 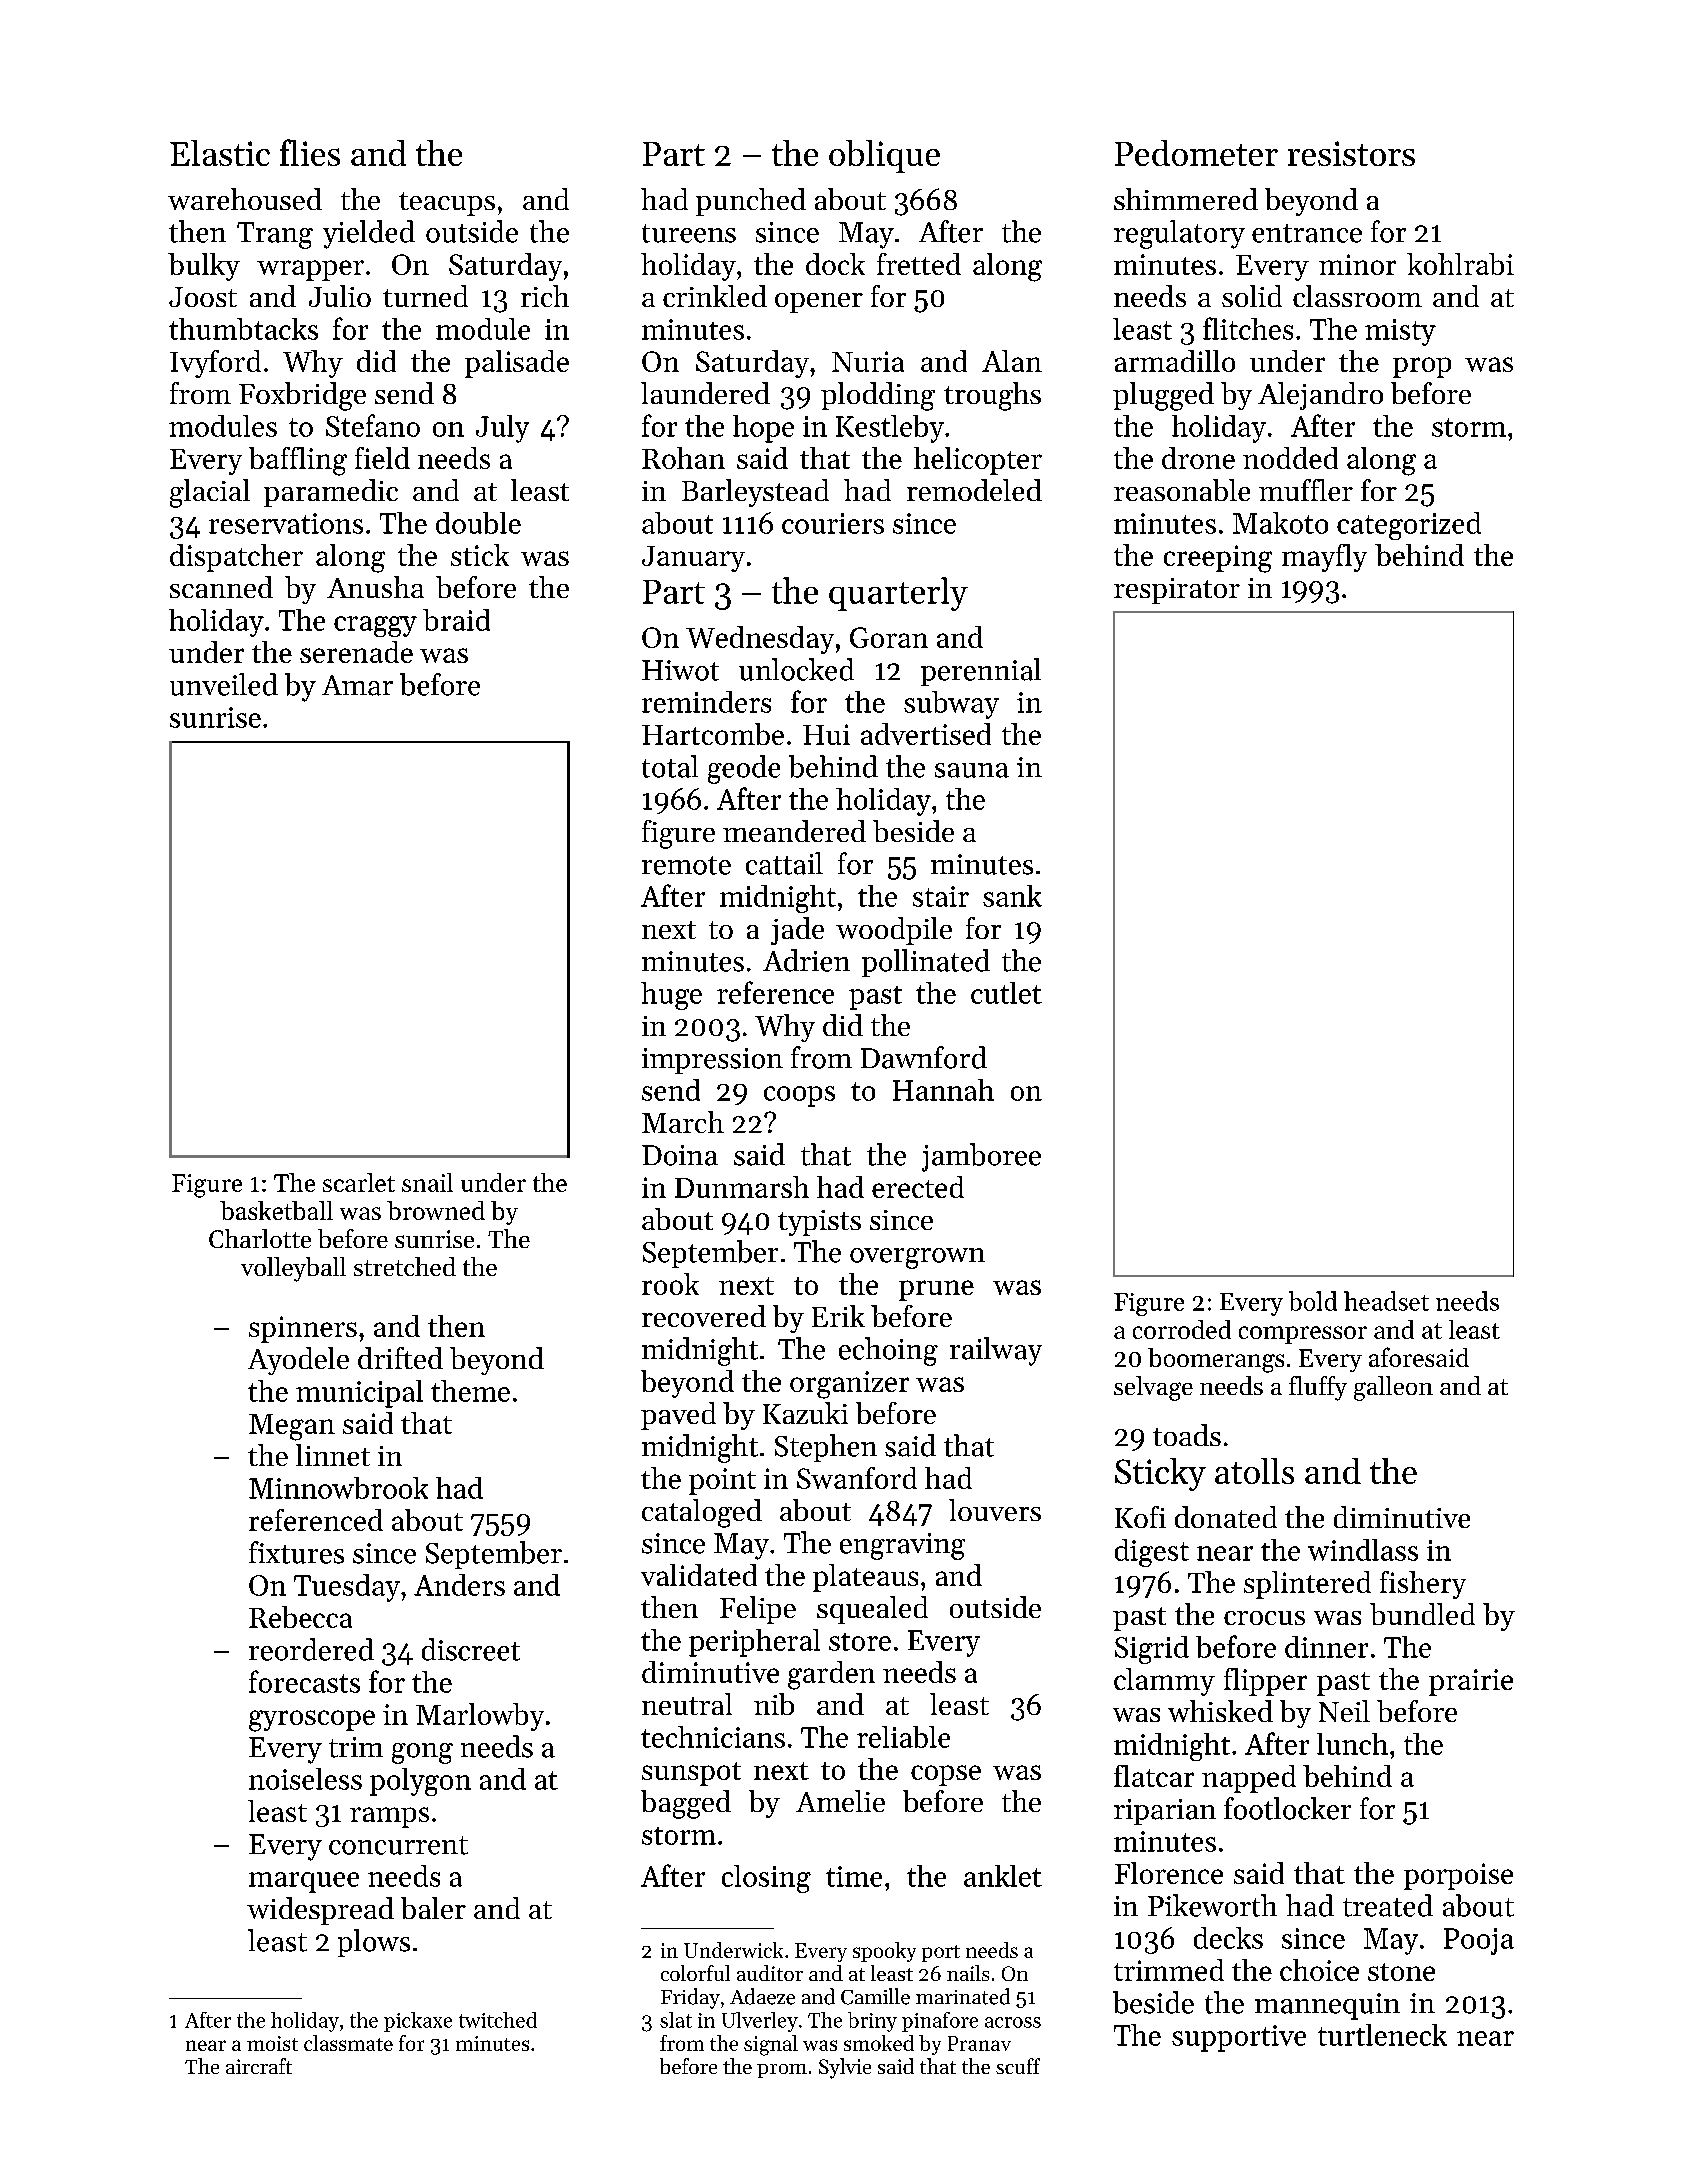 I want to click on Charlotte, so click(x=260, y=1238).
